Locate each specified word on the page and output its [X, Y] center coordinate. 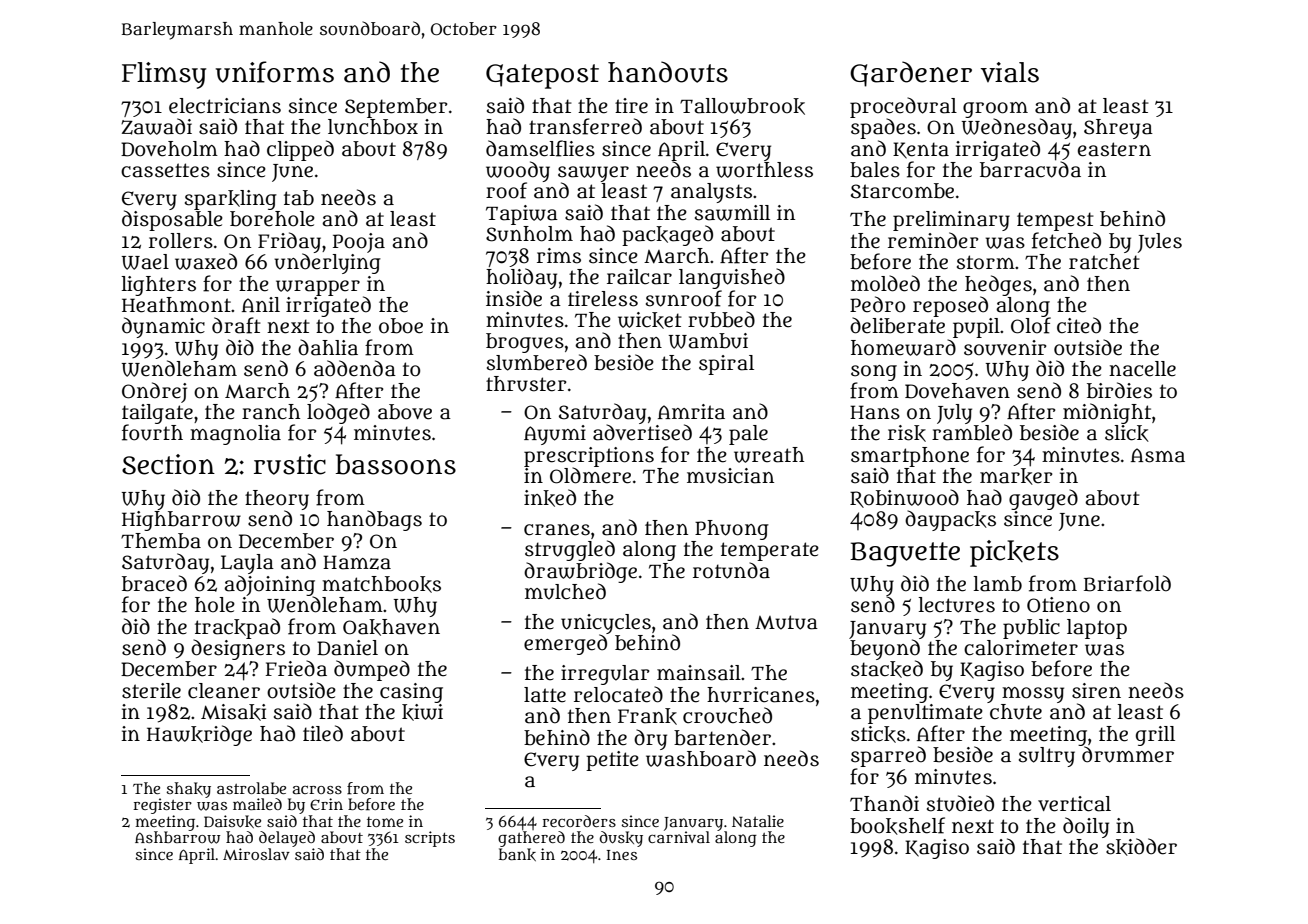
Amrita [691, 412]
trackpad [237, 628]
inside [514, 298]
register [162, 806]
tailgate [157, 414]
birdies [1119, 390]
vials [1010, 72]
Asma [1158, 455]
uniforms [275, 72]
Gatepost [542, 76]
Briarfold [1127, 583]
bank [517, 854]
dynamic [163, 327]
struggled [570, 550]
